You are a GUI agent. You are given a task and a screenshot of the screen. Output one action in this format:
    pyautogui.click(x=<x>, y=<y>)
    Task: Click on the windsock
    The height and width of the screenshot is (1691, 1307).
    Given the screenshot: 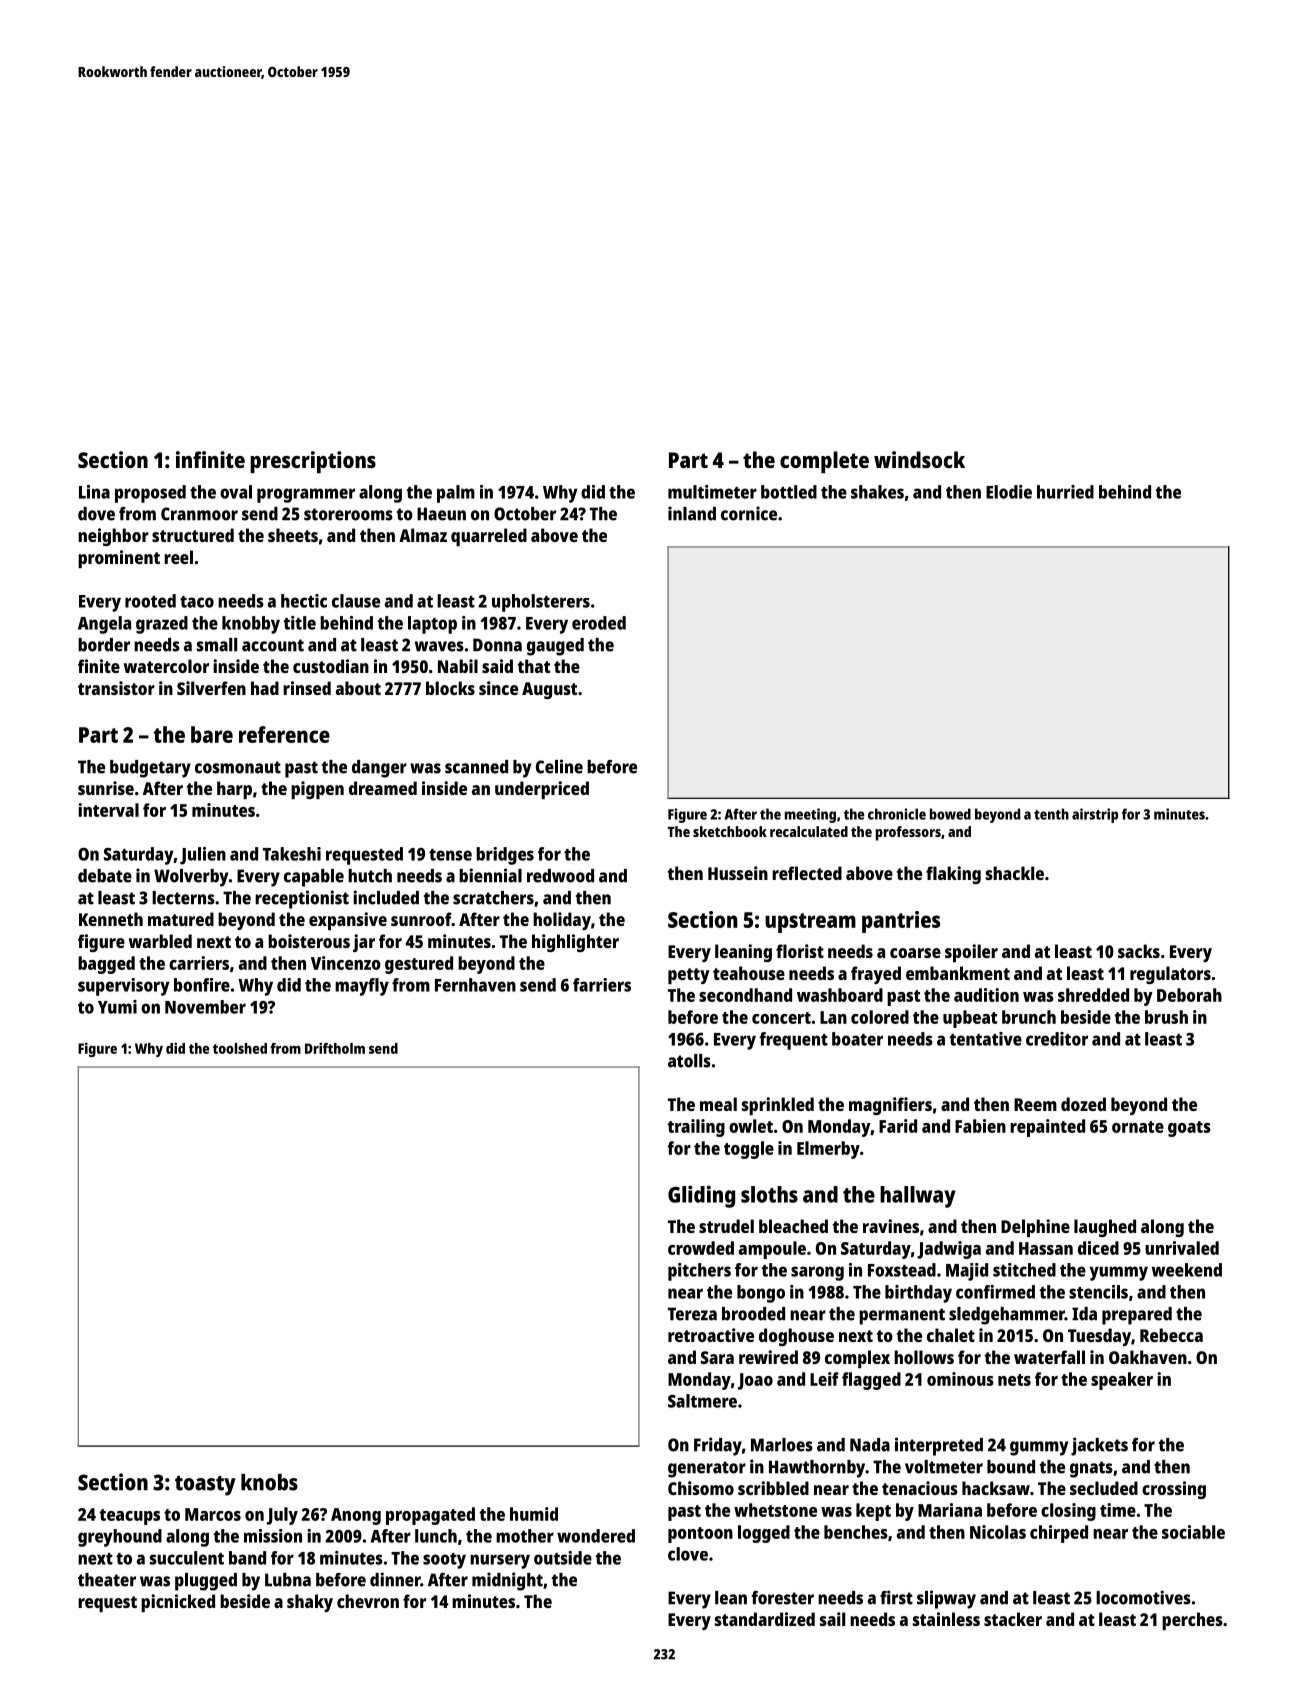 What is the action you would take?
    pyautogui.click(x=919, y=459)
